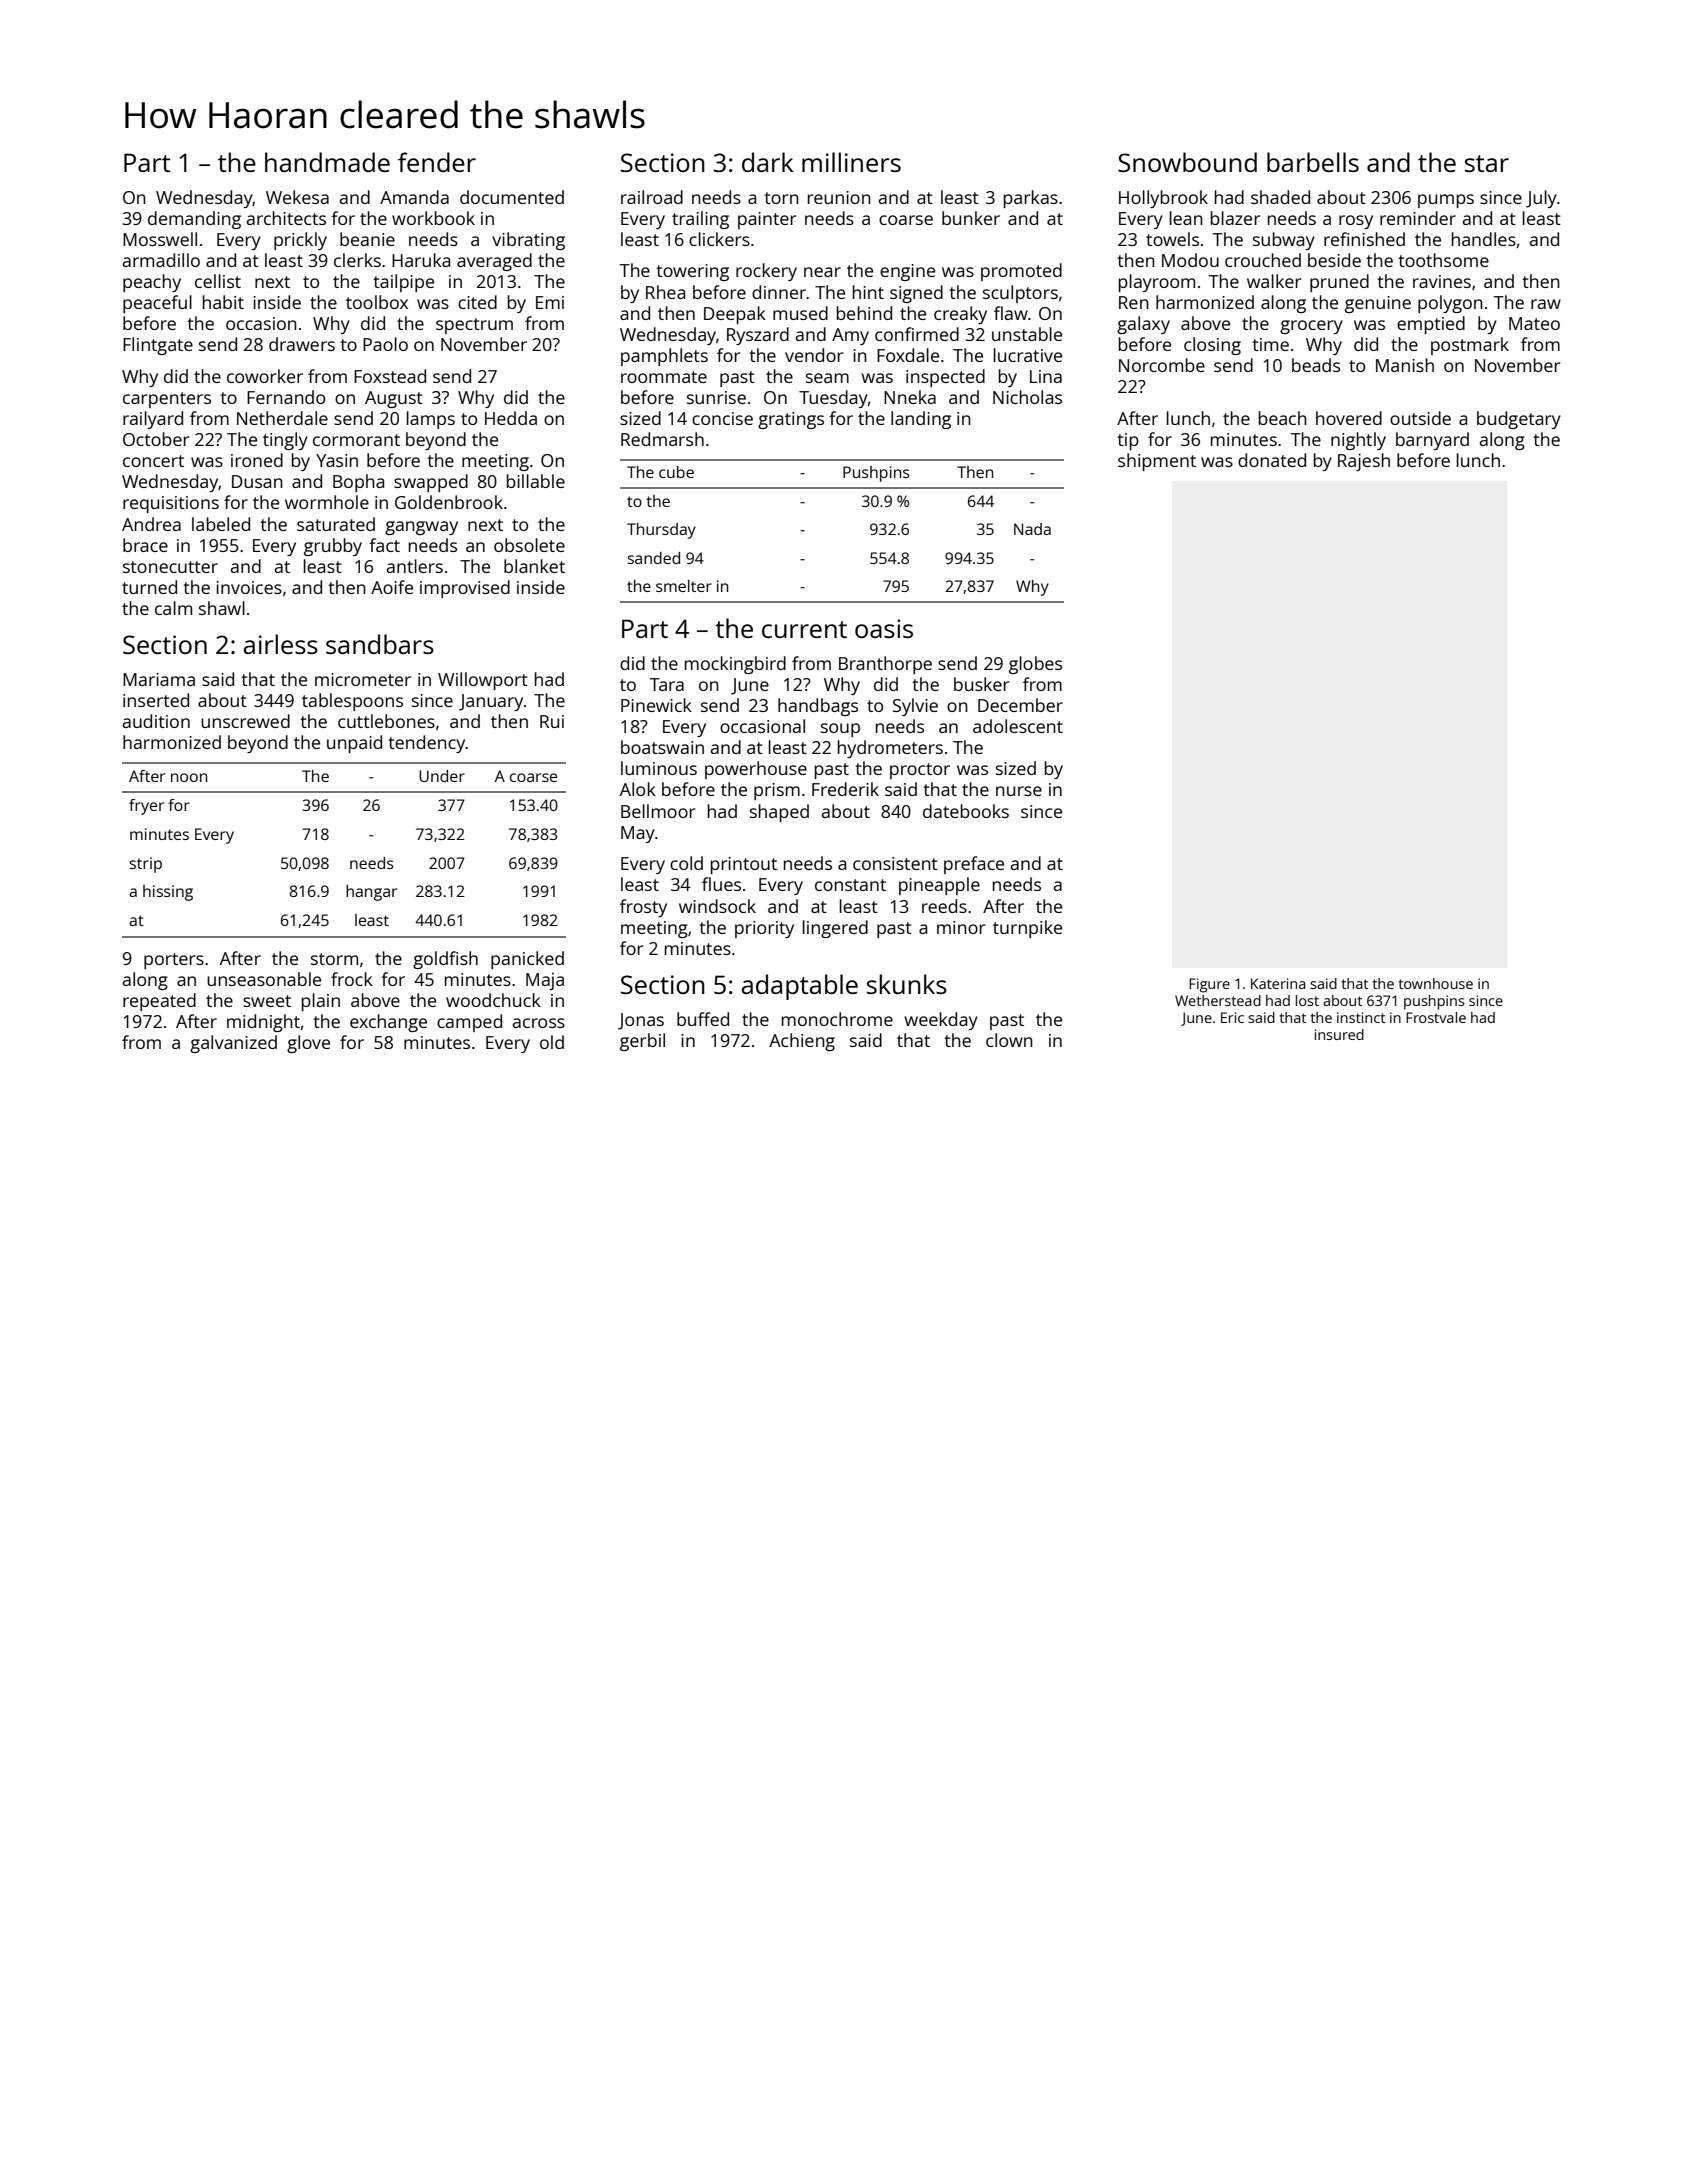 This screenshot has height=2178, width=1683. I want to click on budgetary, so click(1519, 420).
